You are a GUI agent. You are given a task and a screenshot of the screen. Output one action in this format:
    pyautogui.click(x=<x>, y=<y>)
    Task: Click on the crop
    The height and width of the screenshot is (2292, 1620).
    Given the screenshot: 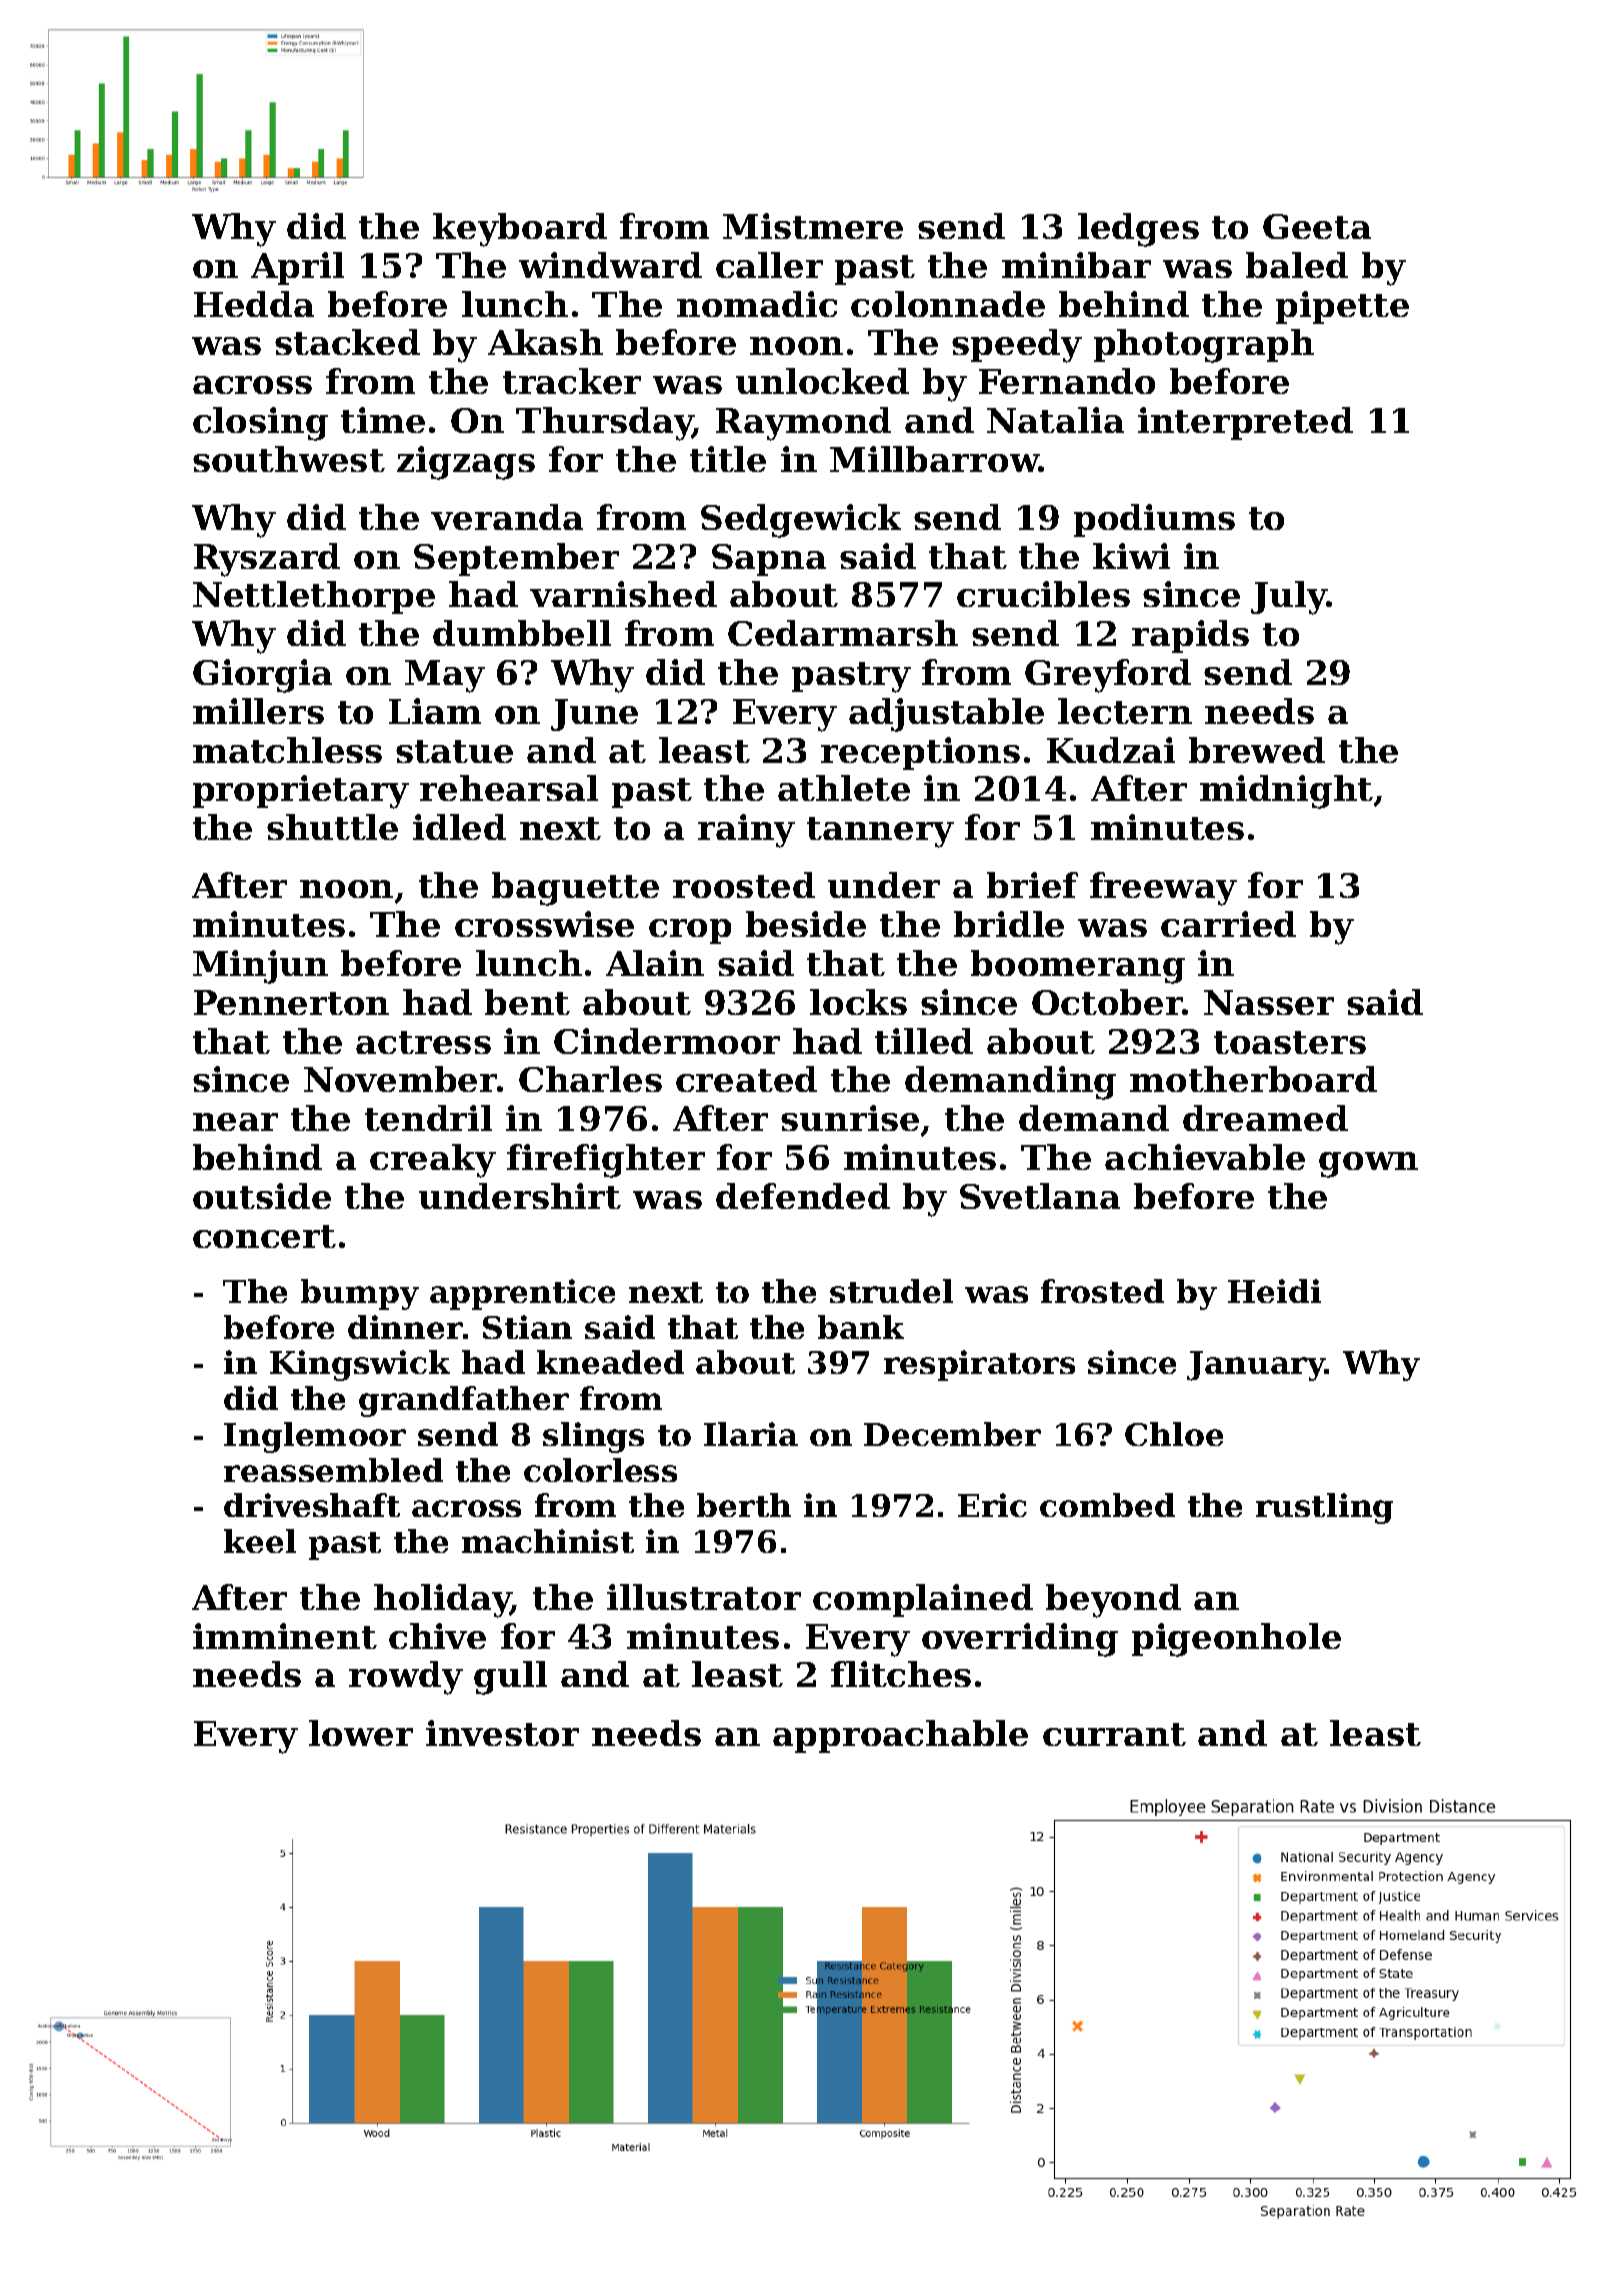 What is the action you would take?
    pyautogui.click(x=690, y=931)
